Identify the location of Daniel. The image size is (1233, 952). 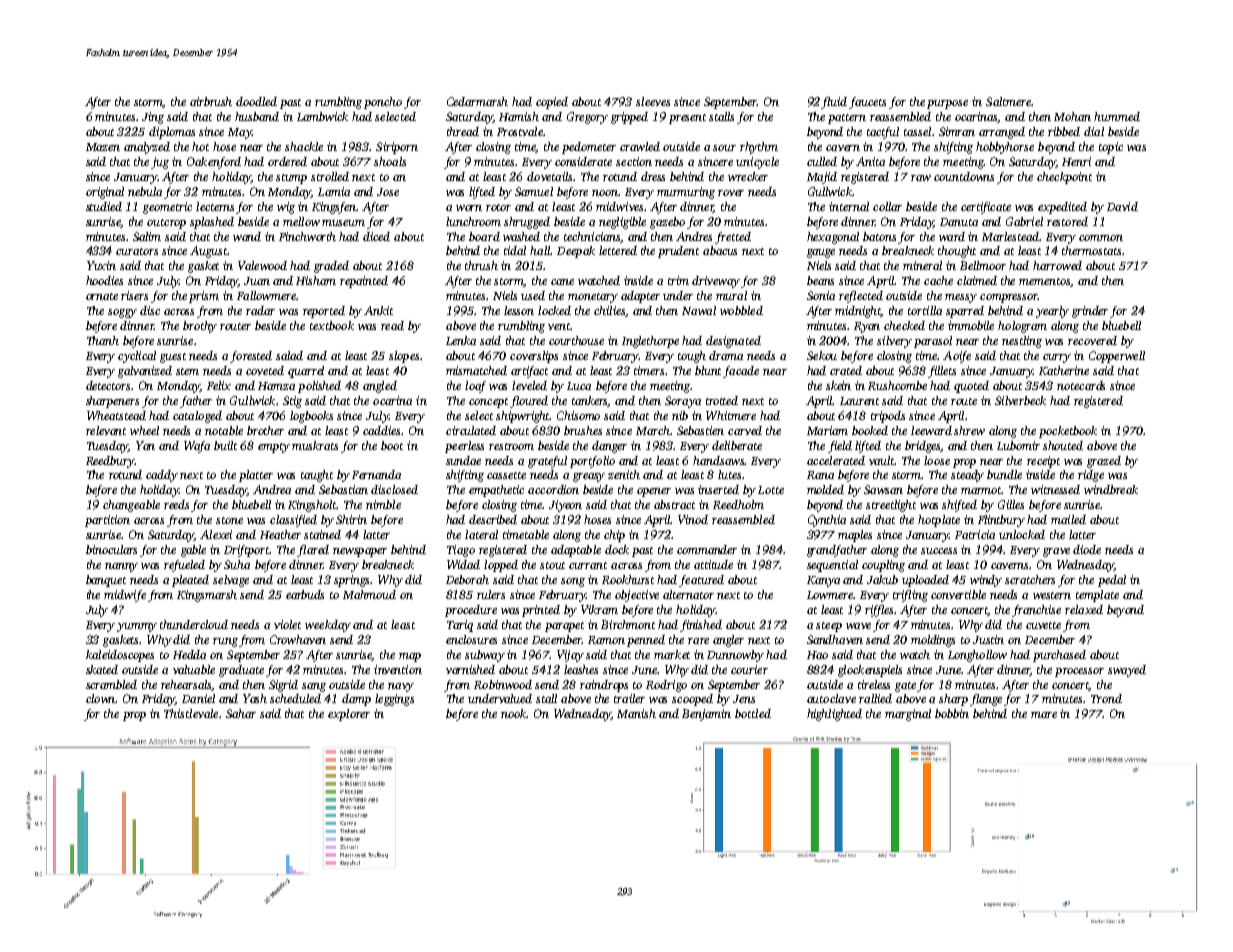
(198, 698).
